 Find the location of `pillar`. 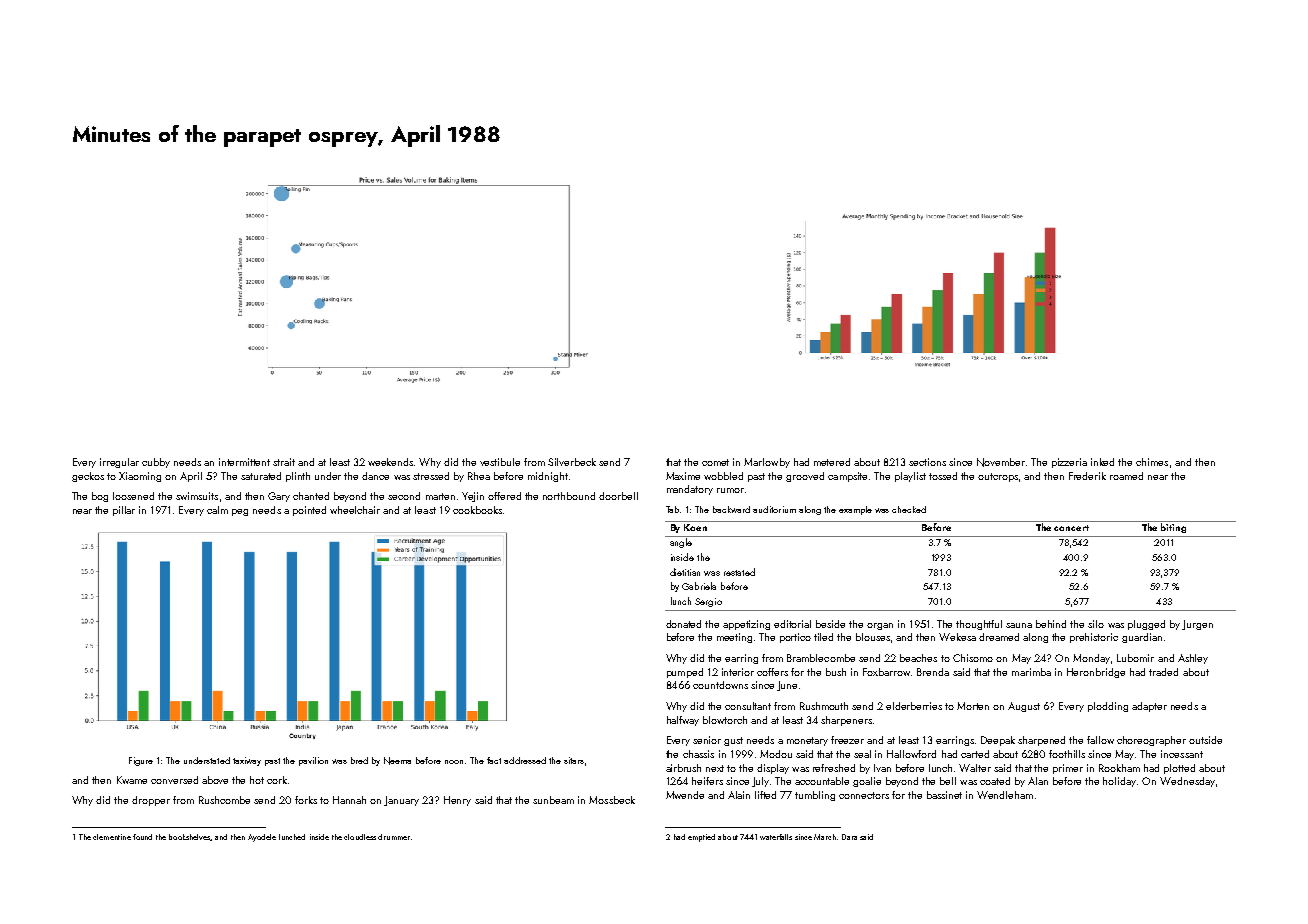

pillar is located at coordinates (124, 511).
